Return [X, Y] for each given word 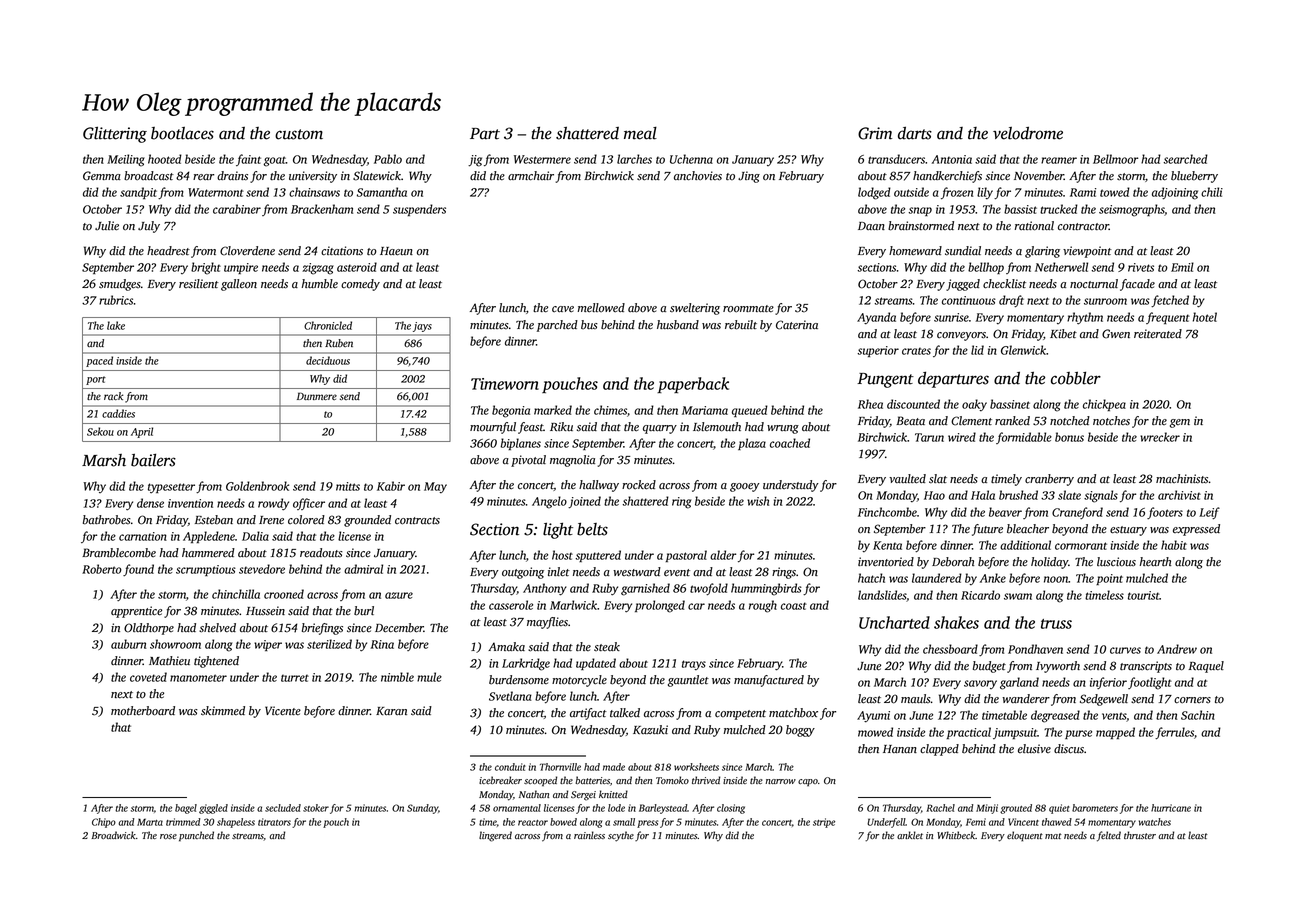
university [313, 177]
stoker [316, 808]
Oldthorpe [149, 629]
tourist [1144, 595]
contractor [1083, 227]
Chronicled [328, 325]
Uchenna [691, 159]
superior [878, 351]
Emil [1182, 267]
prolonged [660, 606]
